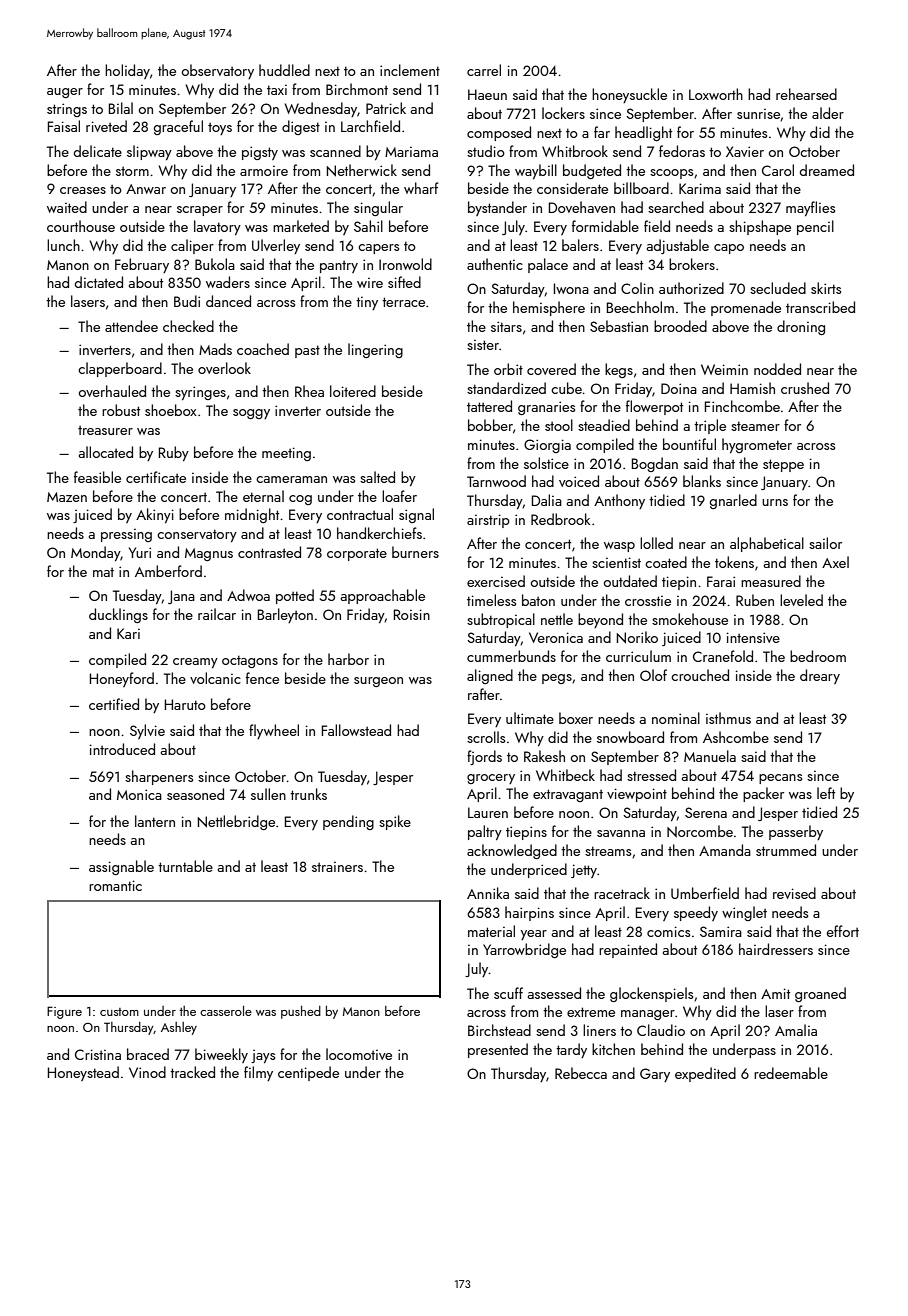  Describe the element at coordinates (308, 1073) in the page. I see `centipede` at that location.
